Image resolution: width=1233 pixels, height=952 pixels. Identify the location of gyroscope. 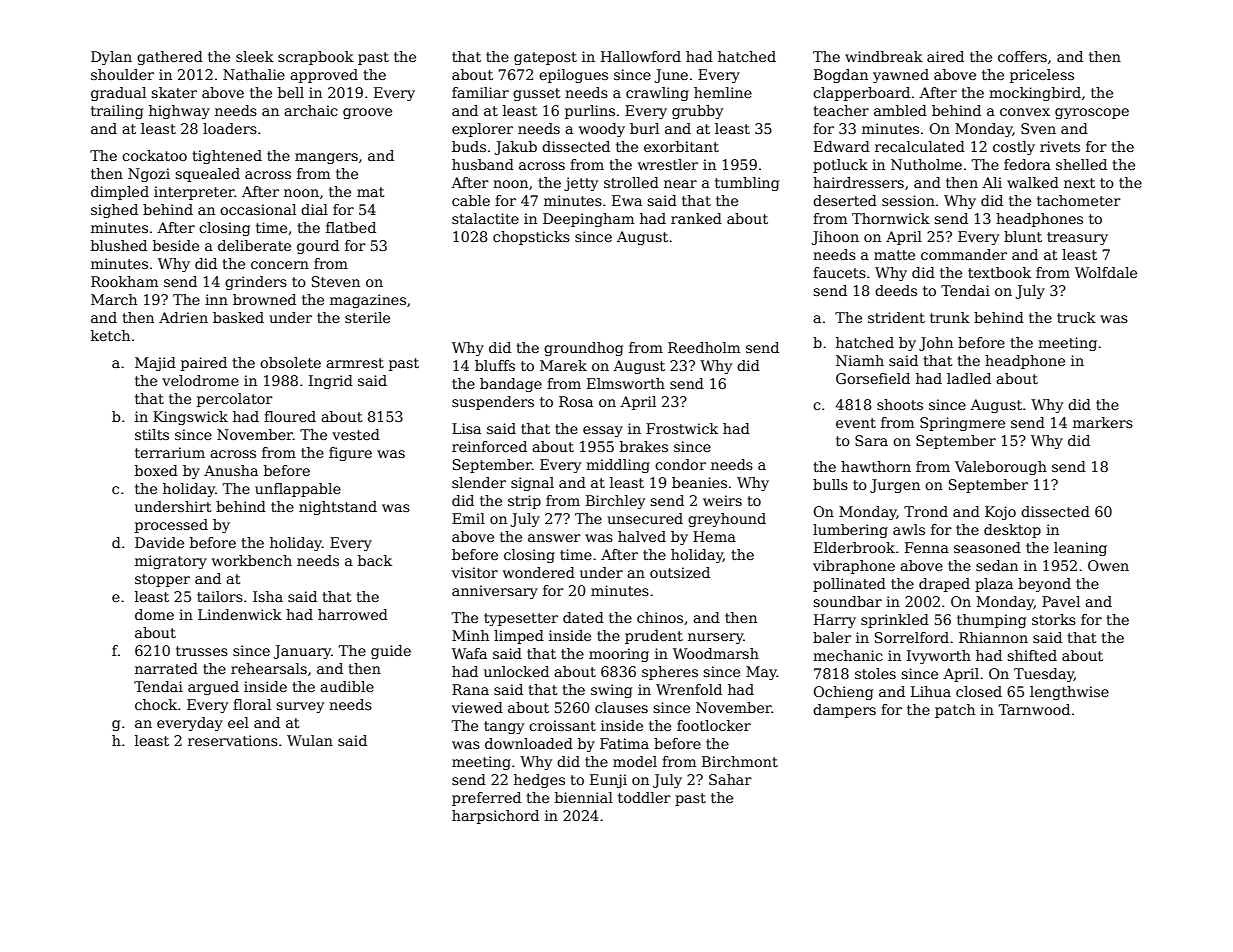
(1092, 113).
